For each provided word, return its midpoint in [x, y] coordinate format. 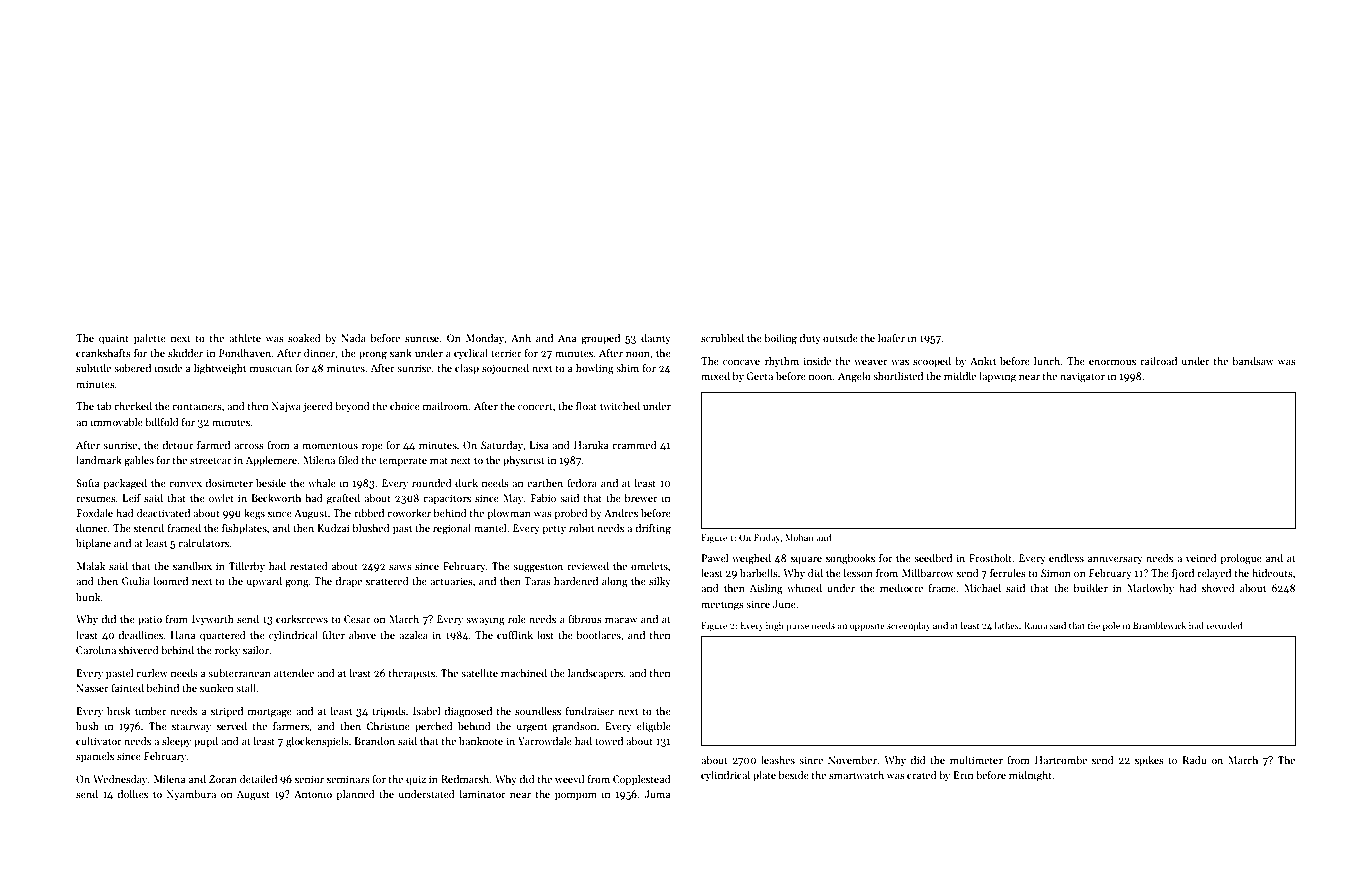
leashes [778, 760]
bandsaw [1253, 361]
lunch [1047, 361]
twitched [620, 406]
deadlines [140, 635]
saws [400, 567]
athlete [245, 338]
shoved [1218, 588]
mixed [715, 376]
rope [372, 447]
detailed [258, 779]
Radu [1194, 760]
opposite [867, 626]
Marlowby [1150, 589]
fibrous [585, 619]
